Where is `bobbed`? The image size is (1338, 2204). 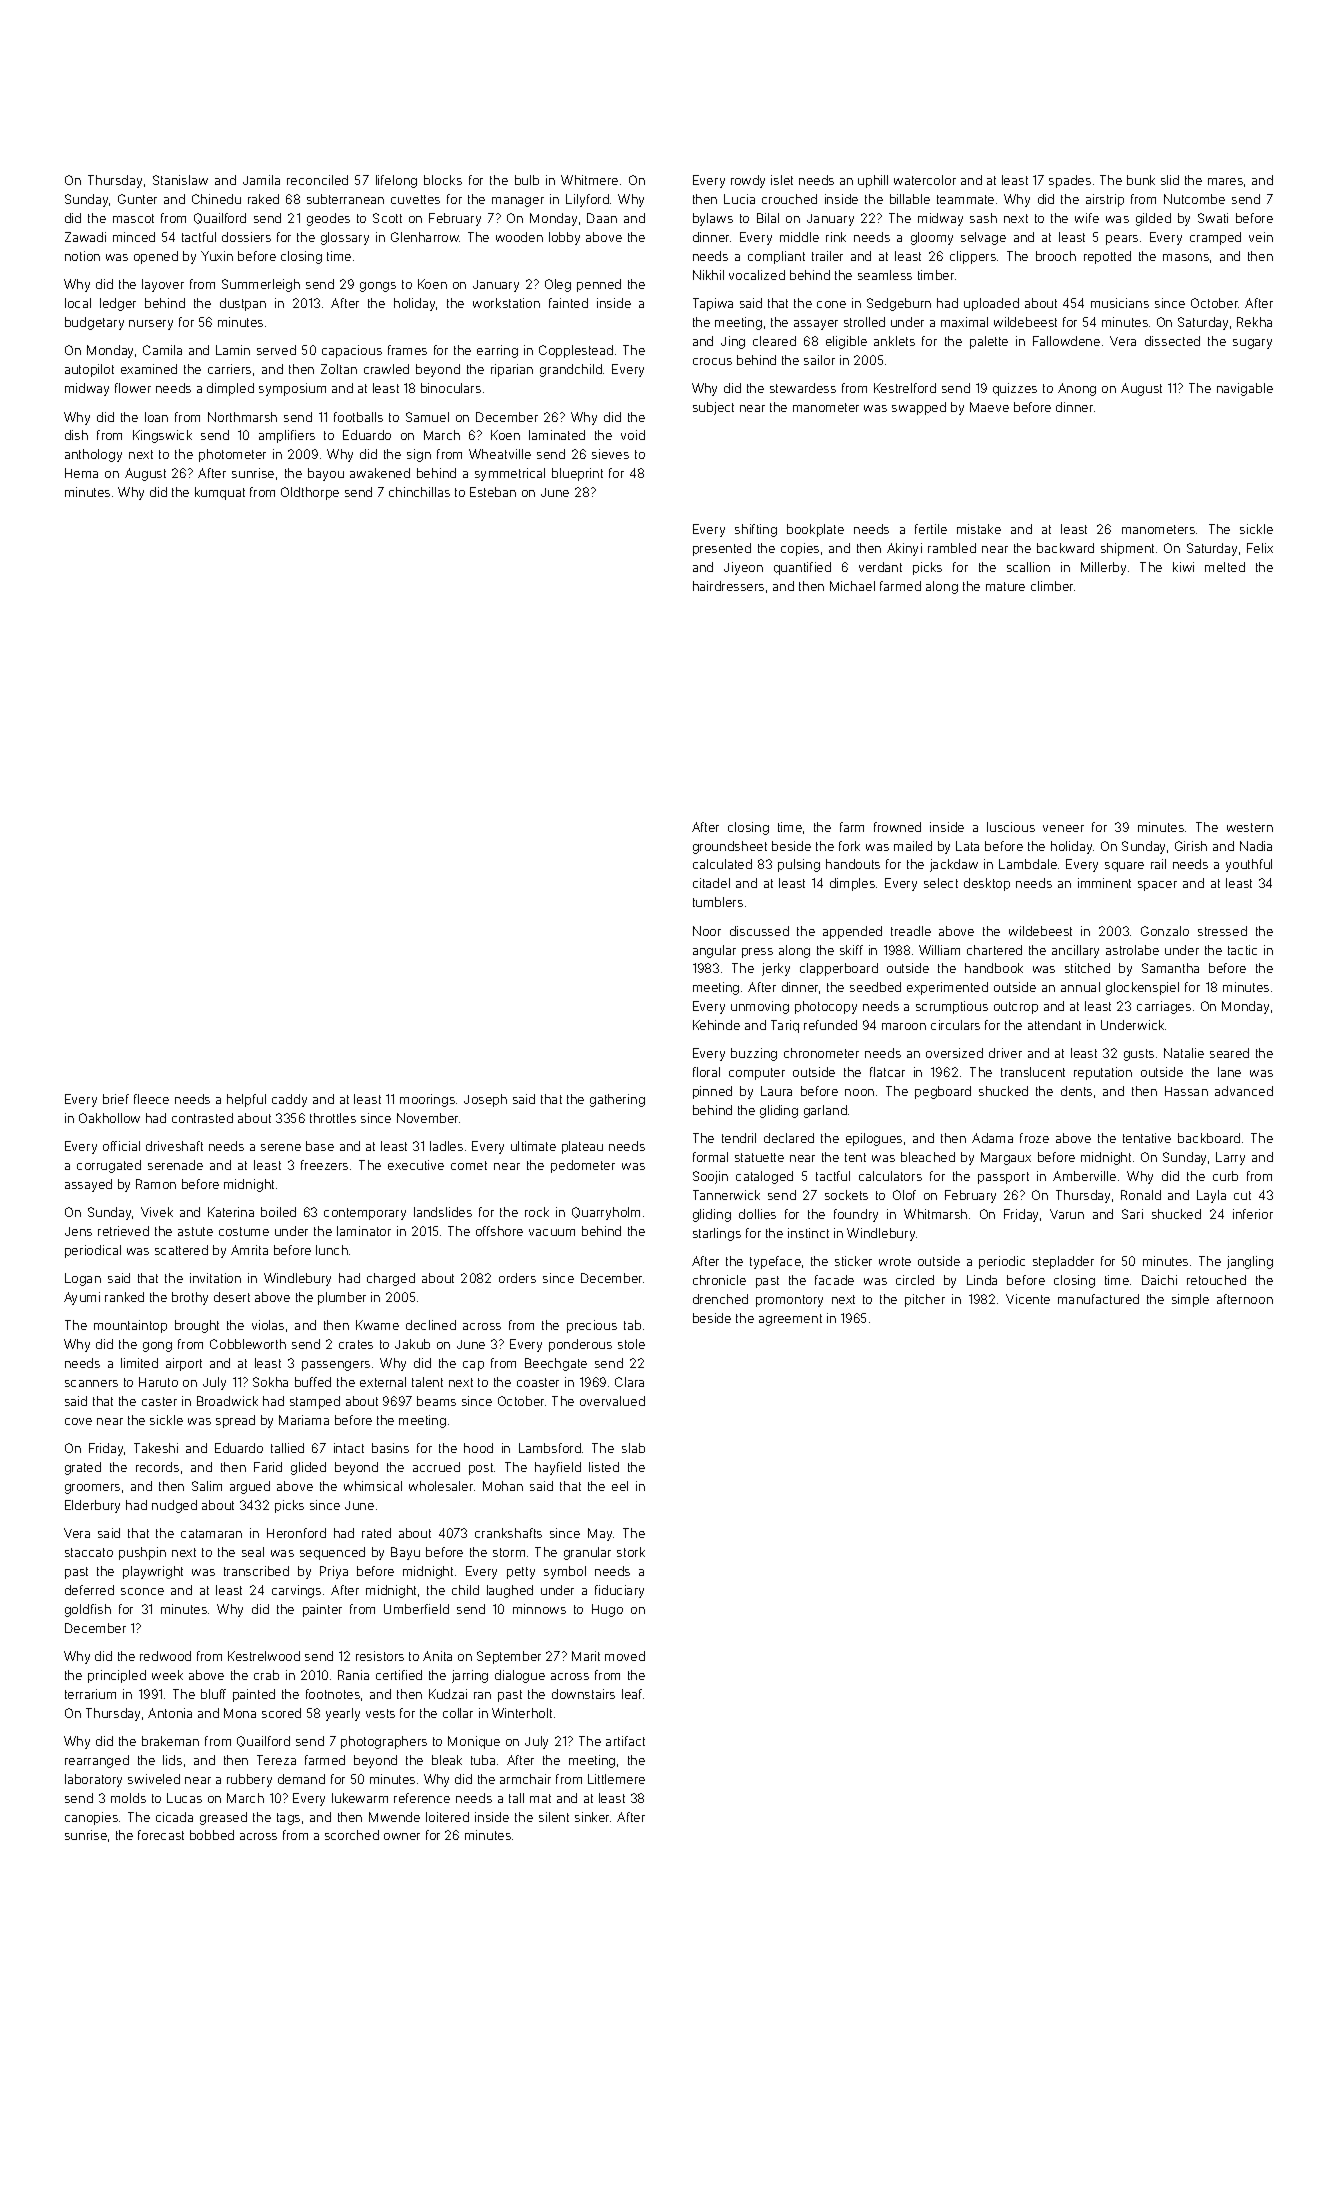
bobbed is located at coordinates (212, 1835).
